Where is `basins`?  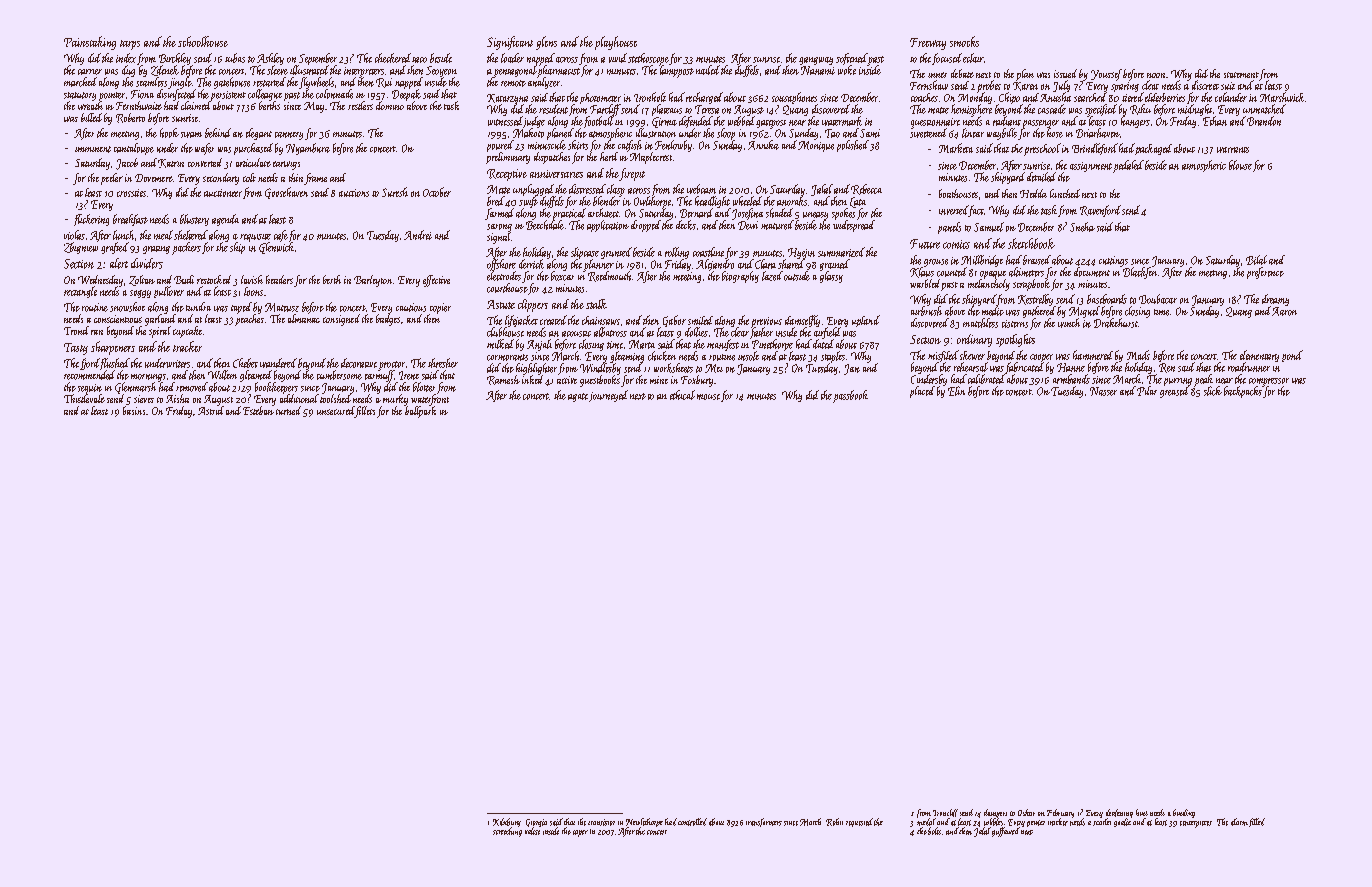 basins is located at coordinates (134, 410).
